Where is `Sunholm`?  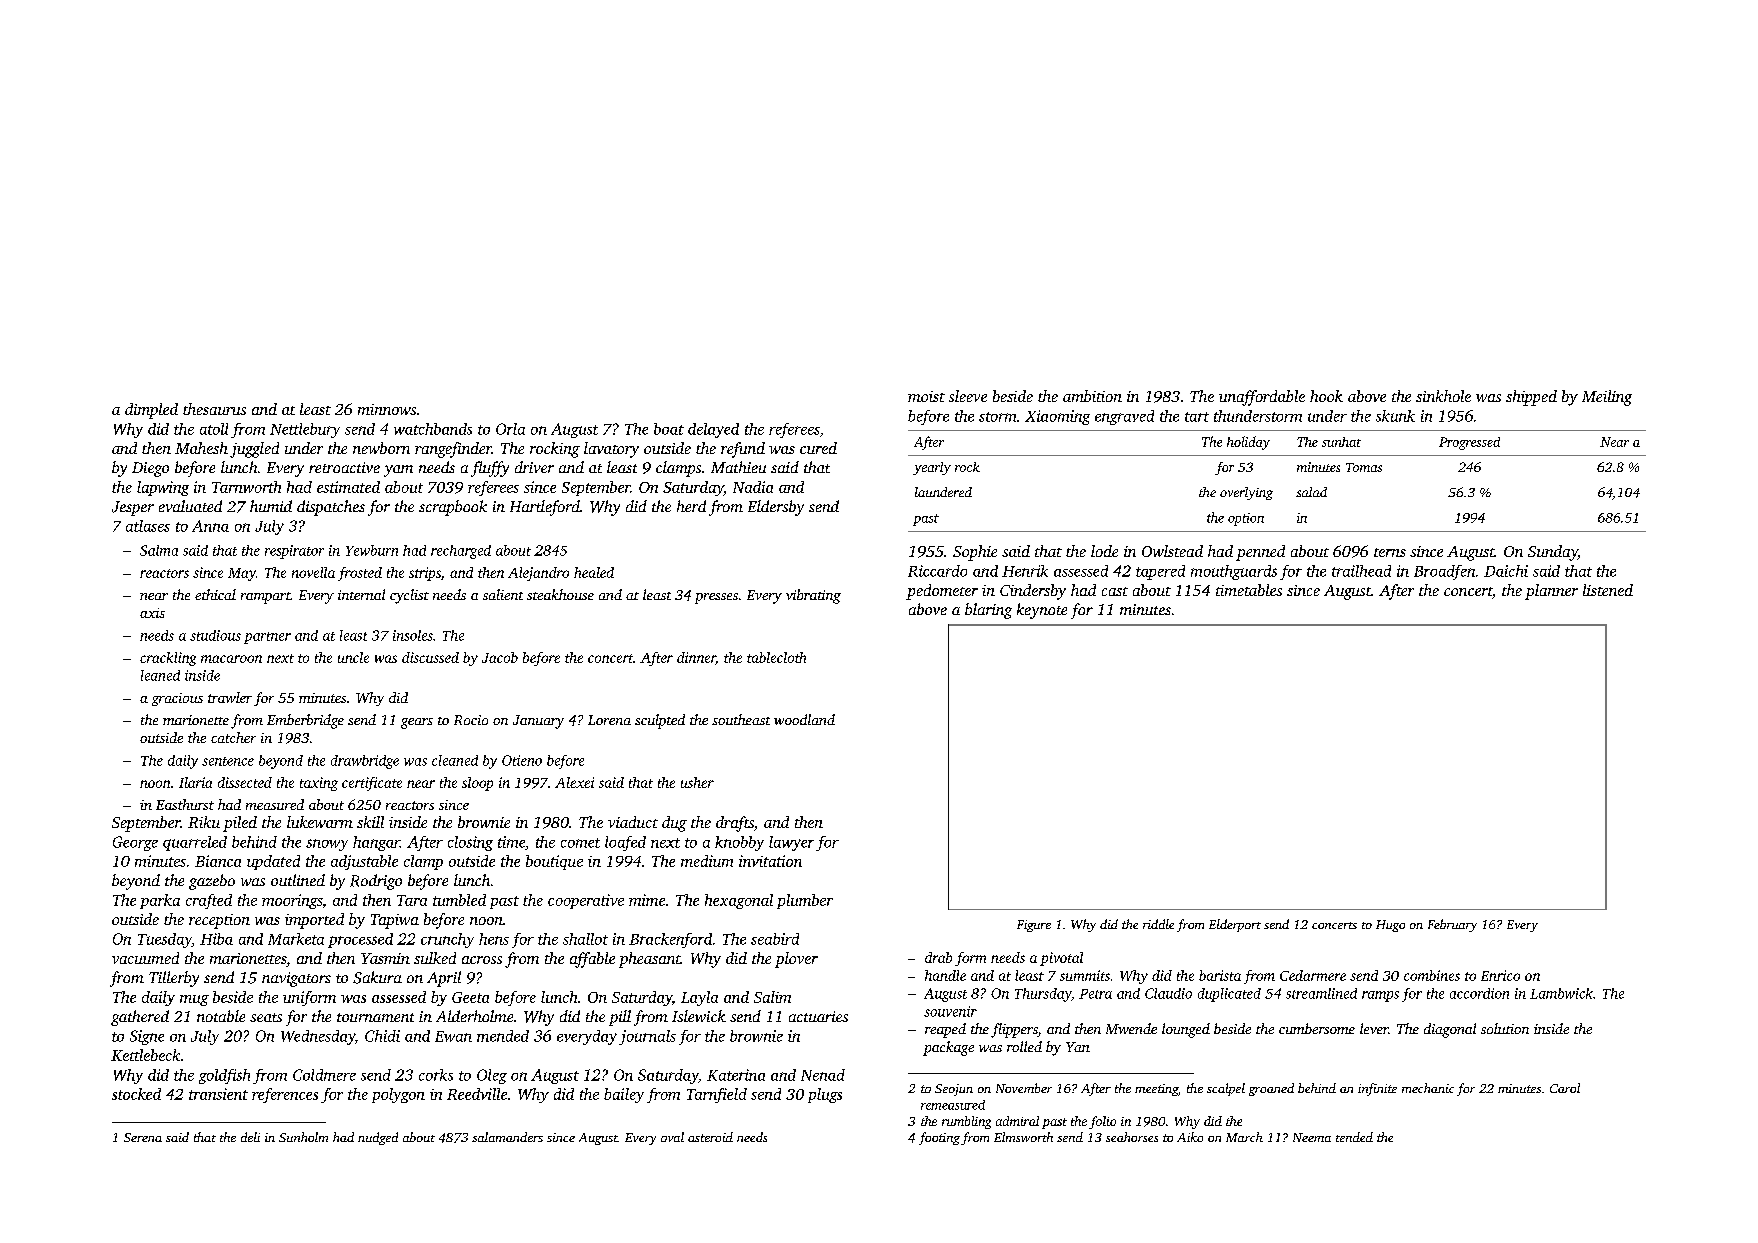 Sunholm is located at coordinates (303, 1137).
